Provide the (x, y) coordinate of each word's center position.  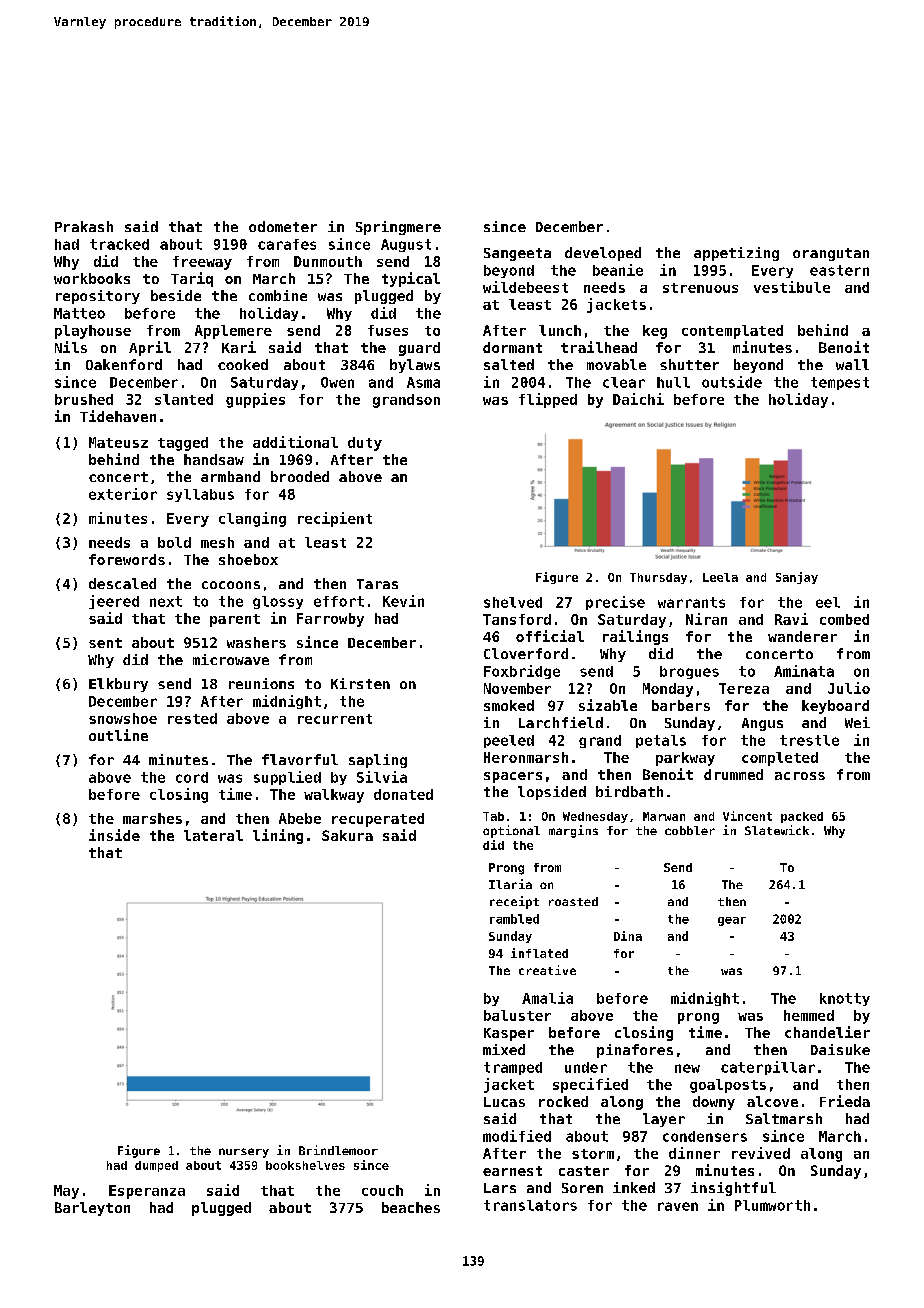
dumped (156, 1166)
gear (732, 921)
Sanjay (797, 578)
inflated (539, 953)
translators (530, 1205)
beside (176, 295)
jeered (114, 602)
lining (278, 836)
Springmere (398, 228)
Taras (377, 584)
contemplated (732, 332)
